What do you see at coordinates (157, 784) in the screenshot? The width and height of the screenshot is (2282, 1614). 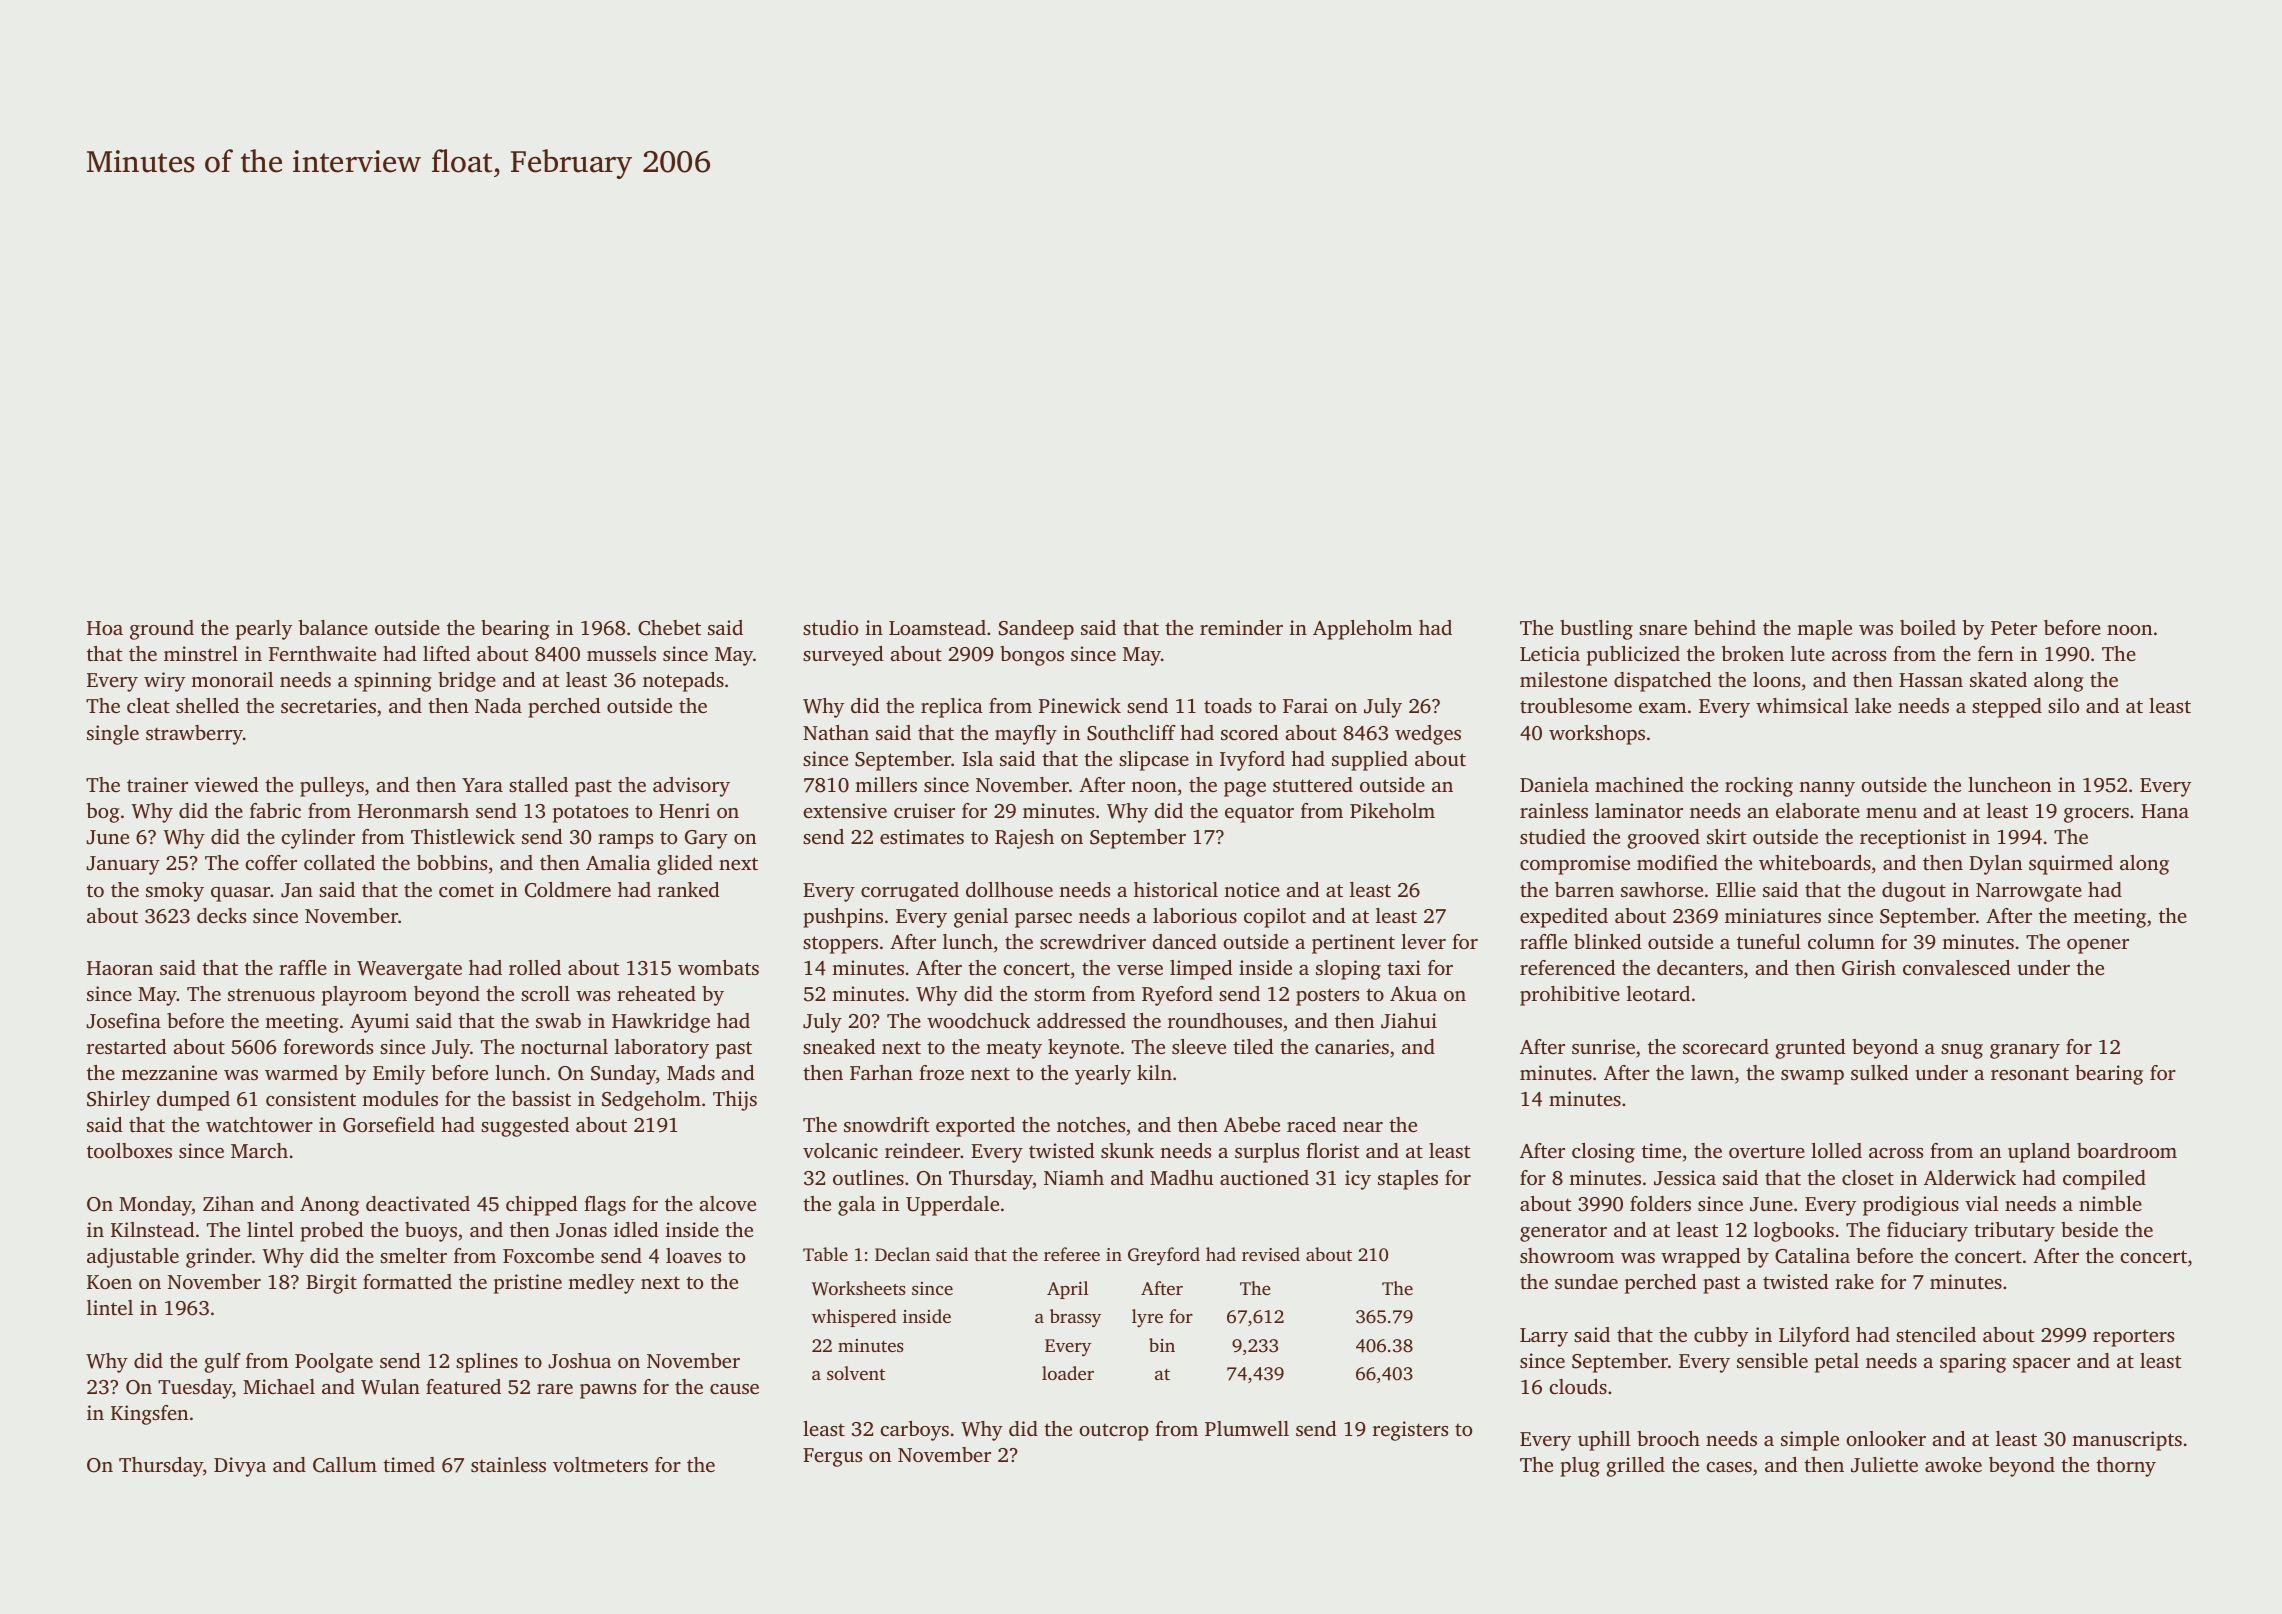 I see `trainer` at bounding box center [157, 784].
